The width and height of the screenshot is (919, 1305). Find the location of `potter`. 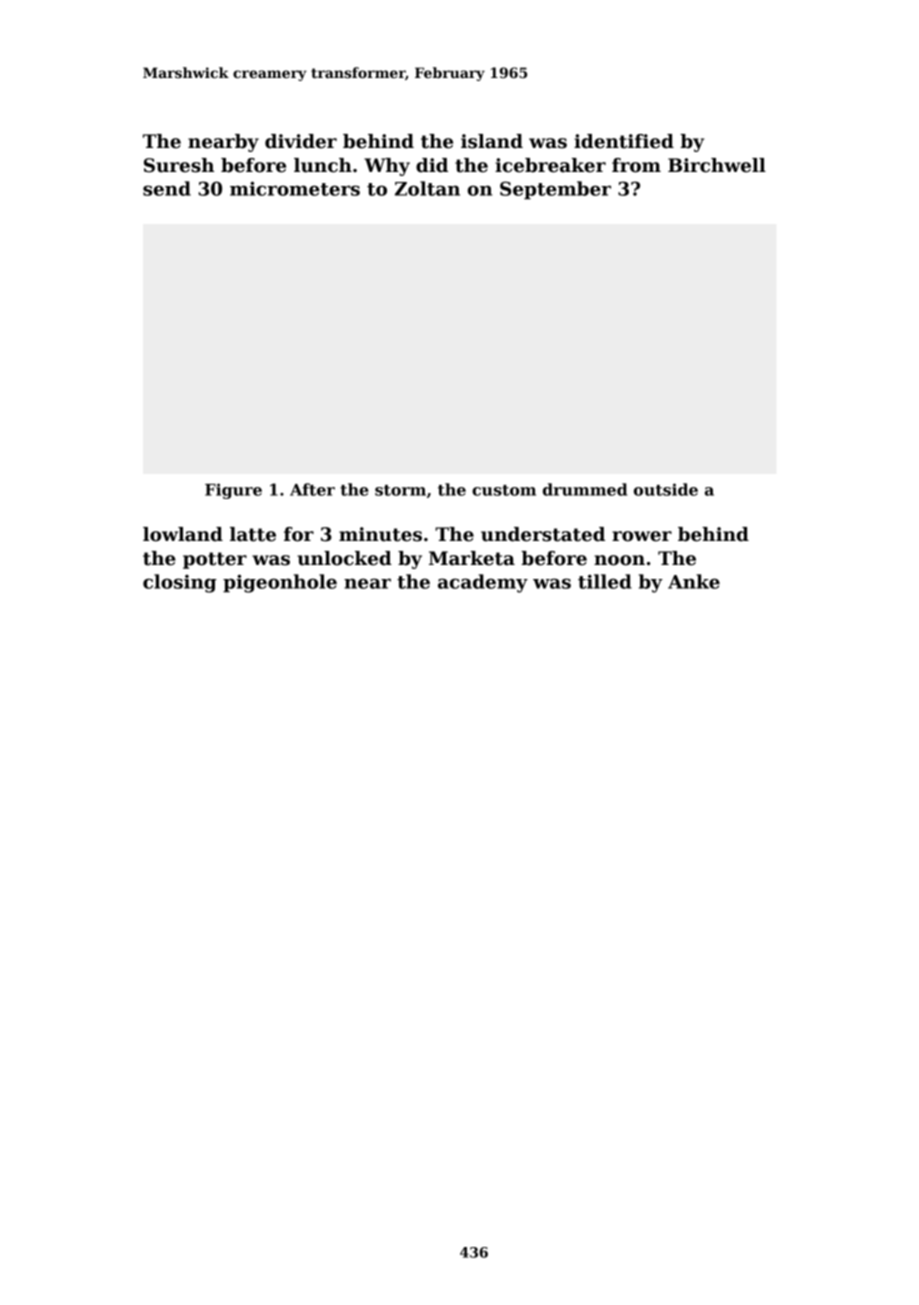

potter is located at coordinates (215, 560).
